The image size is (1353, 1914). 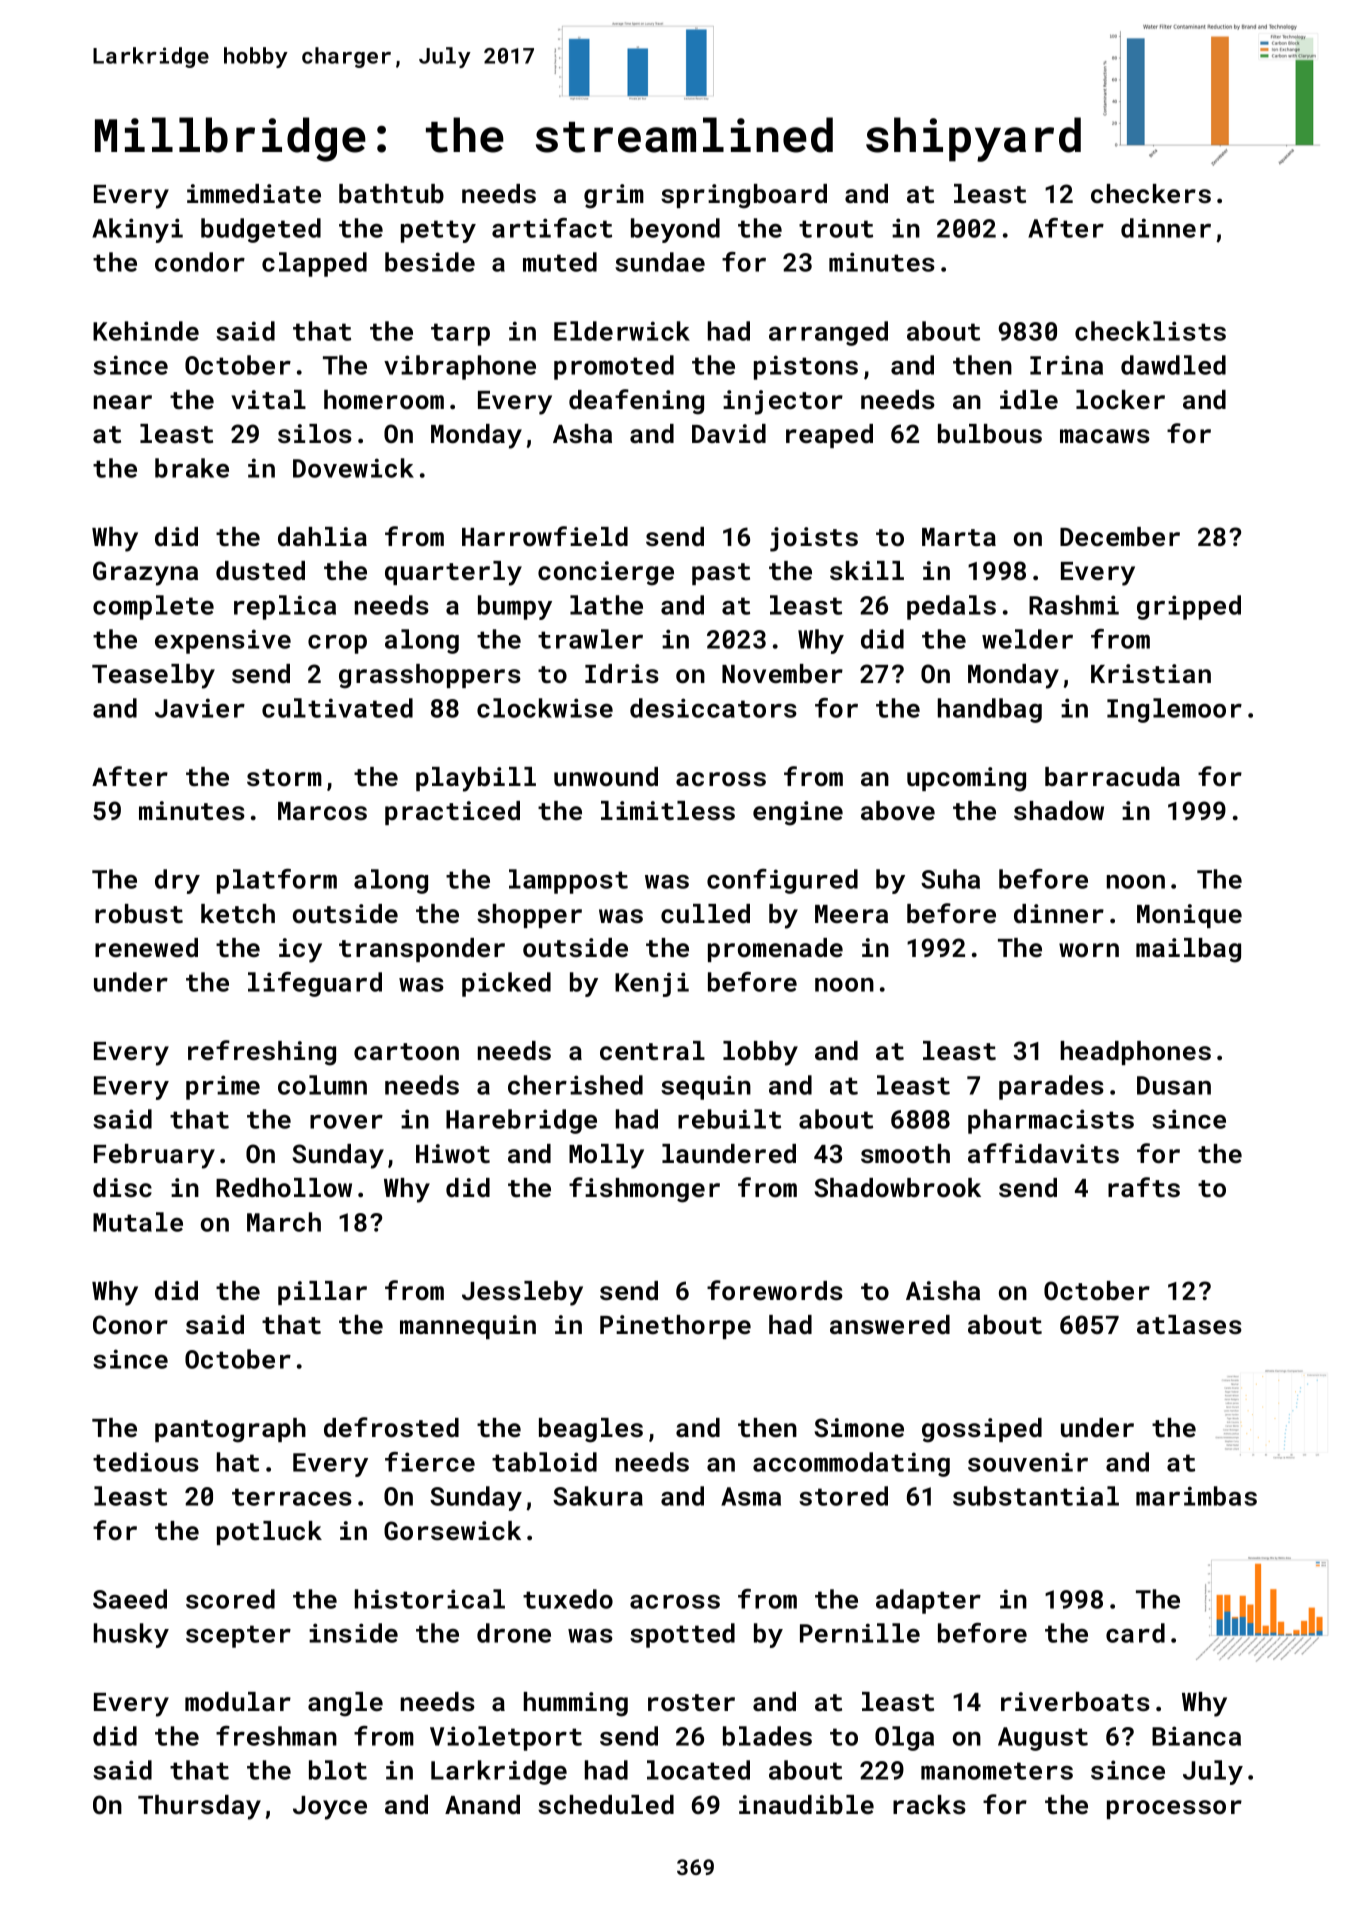 I want to click on above, so click(x=898, y=810).
